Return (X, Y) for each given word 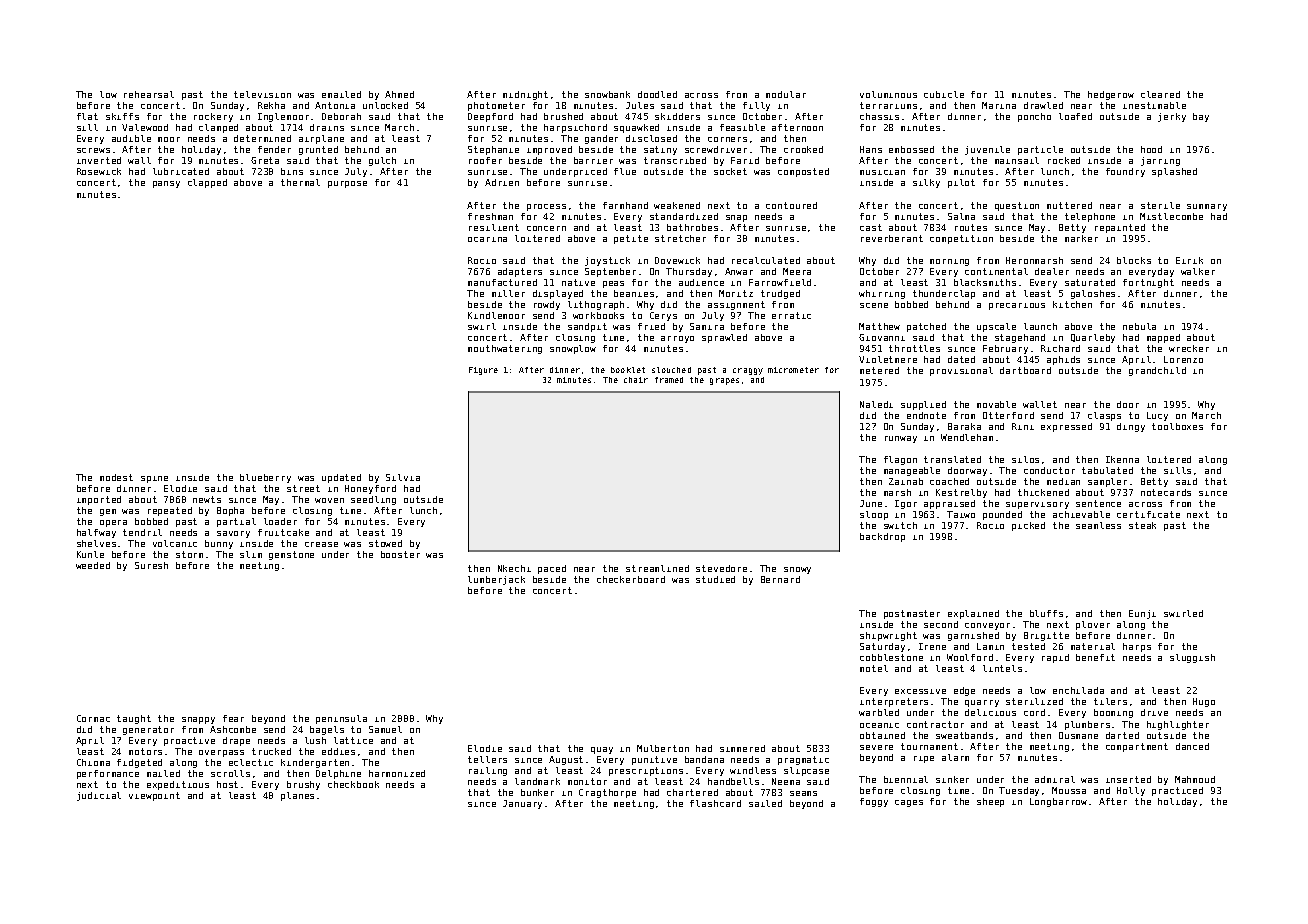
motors (145, 751)
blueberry (265, 478)
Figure (483, 371)
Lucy (1157, 416)
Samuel (385, 729)
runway (901, 439)
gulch (382, 161)
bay (1201, 117)
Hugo (1204, 702)
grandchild (1157, 371)
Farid (745, 160)
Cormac (93, 718)
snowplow (573, 349)
